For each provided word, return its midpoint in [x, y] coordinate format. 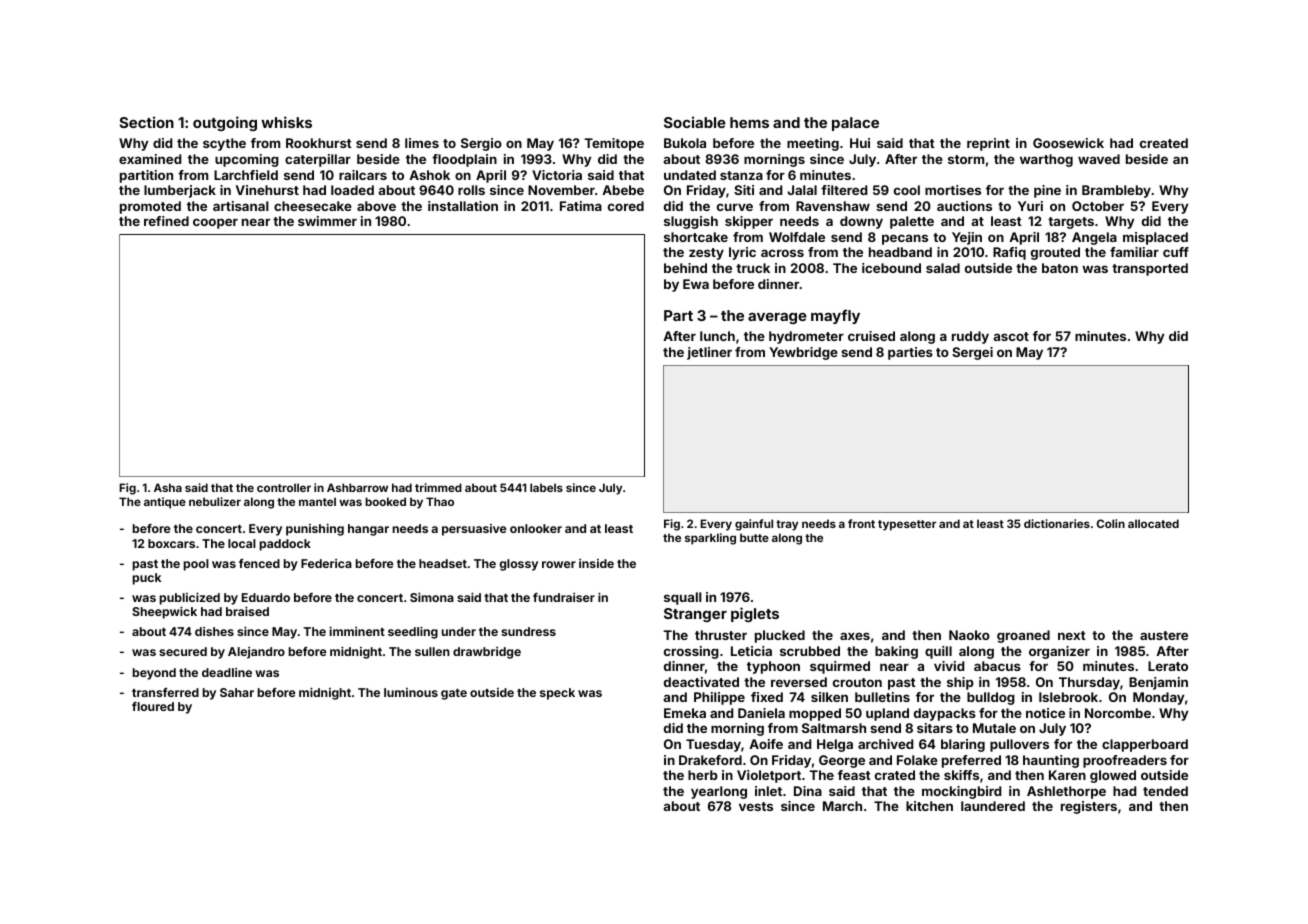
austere [1164, 635]
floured [153, 706]
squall [683, 598]
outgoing [225, 123]
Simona [432, 597]
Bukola [685, 143]
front [861, 523]
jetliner [709, 353]
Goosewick [1068, 143]
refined [166, 221]
